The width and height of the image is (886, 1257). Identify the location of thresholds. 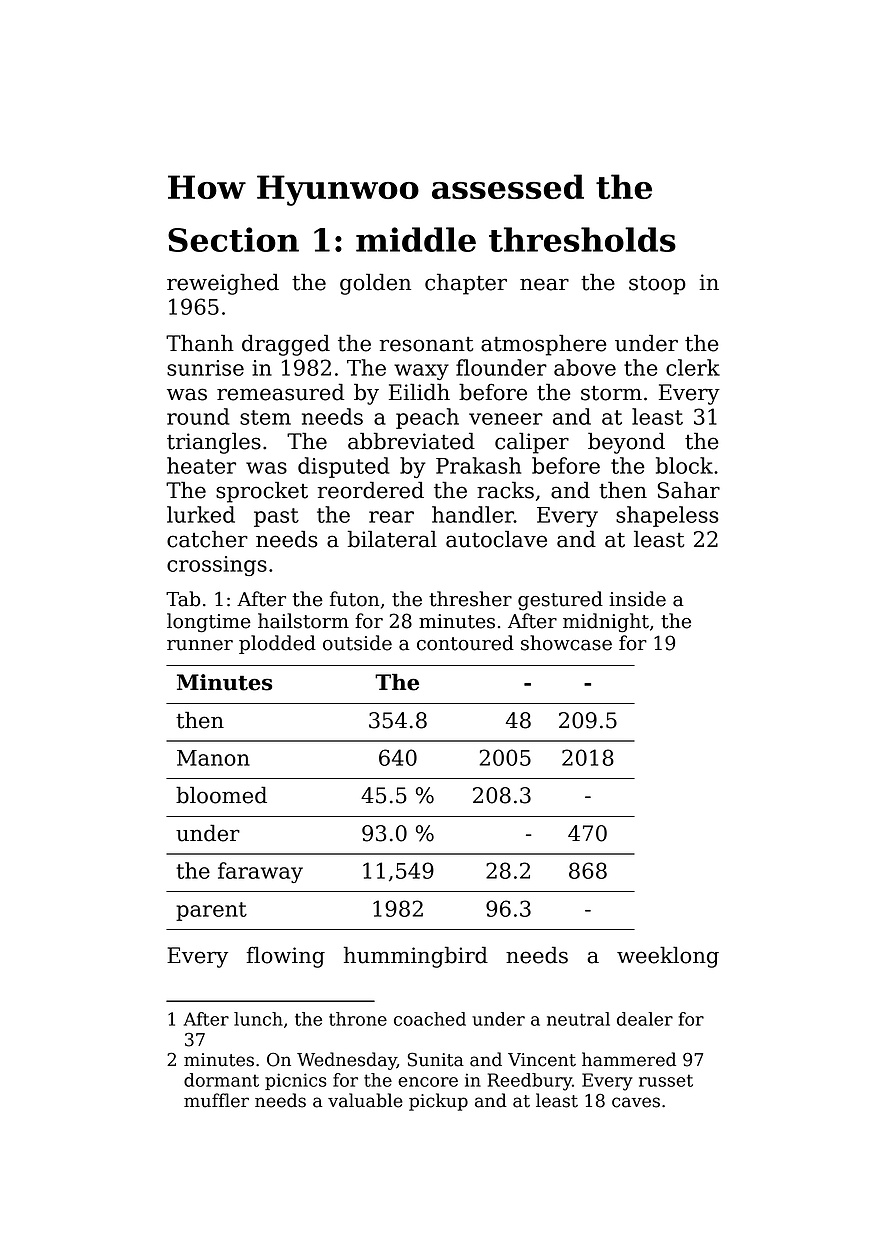
(582, 239).
